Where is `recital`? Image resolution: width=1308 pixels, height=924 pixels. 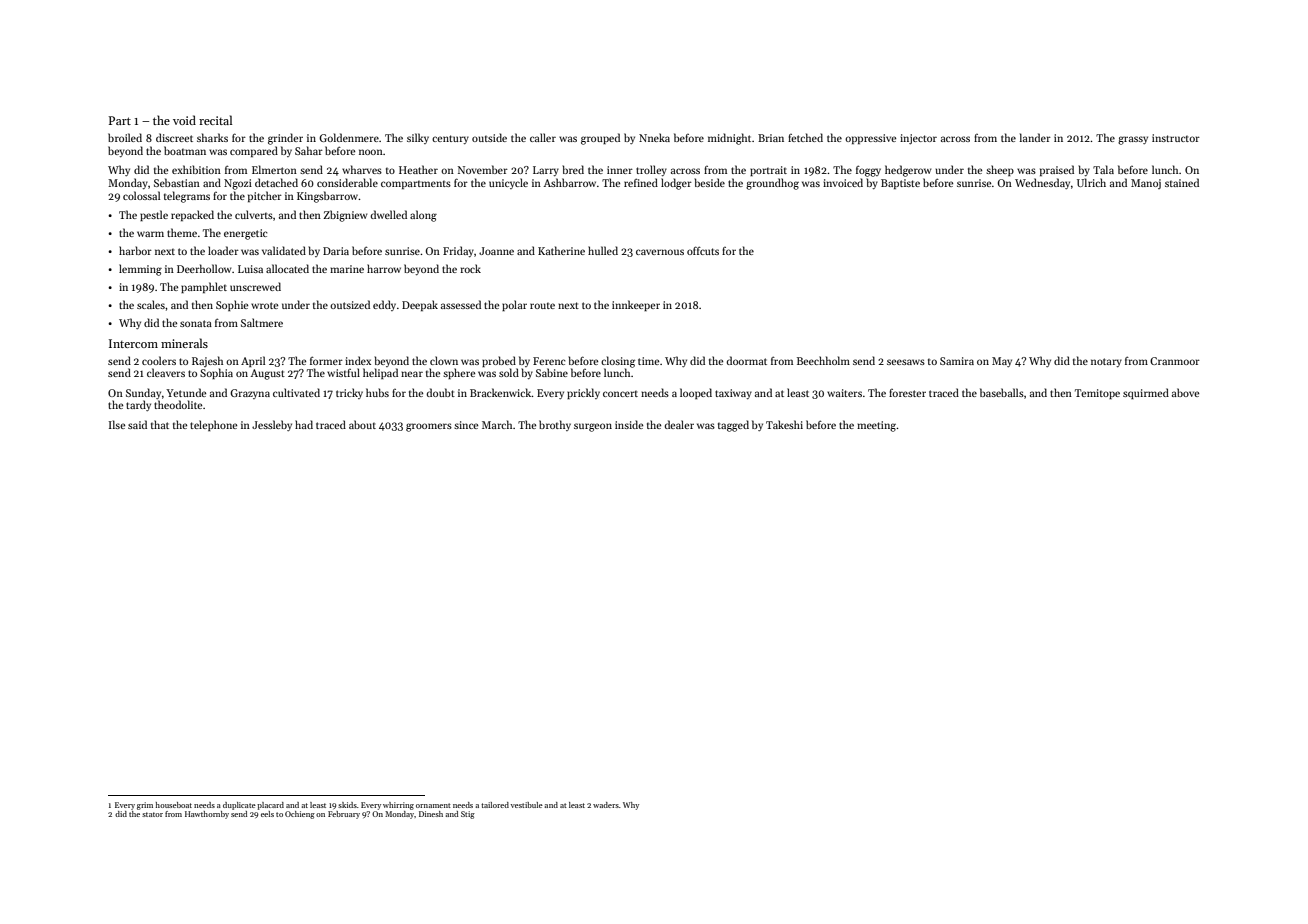
recital is located at coordinates (215, 120).
